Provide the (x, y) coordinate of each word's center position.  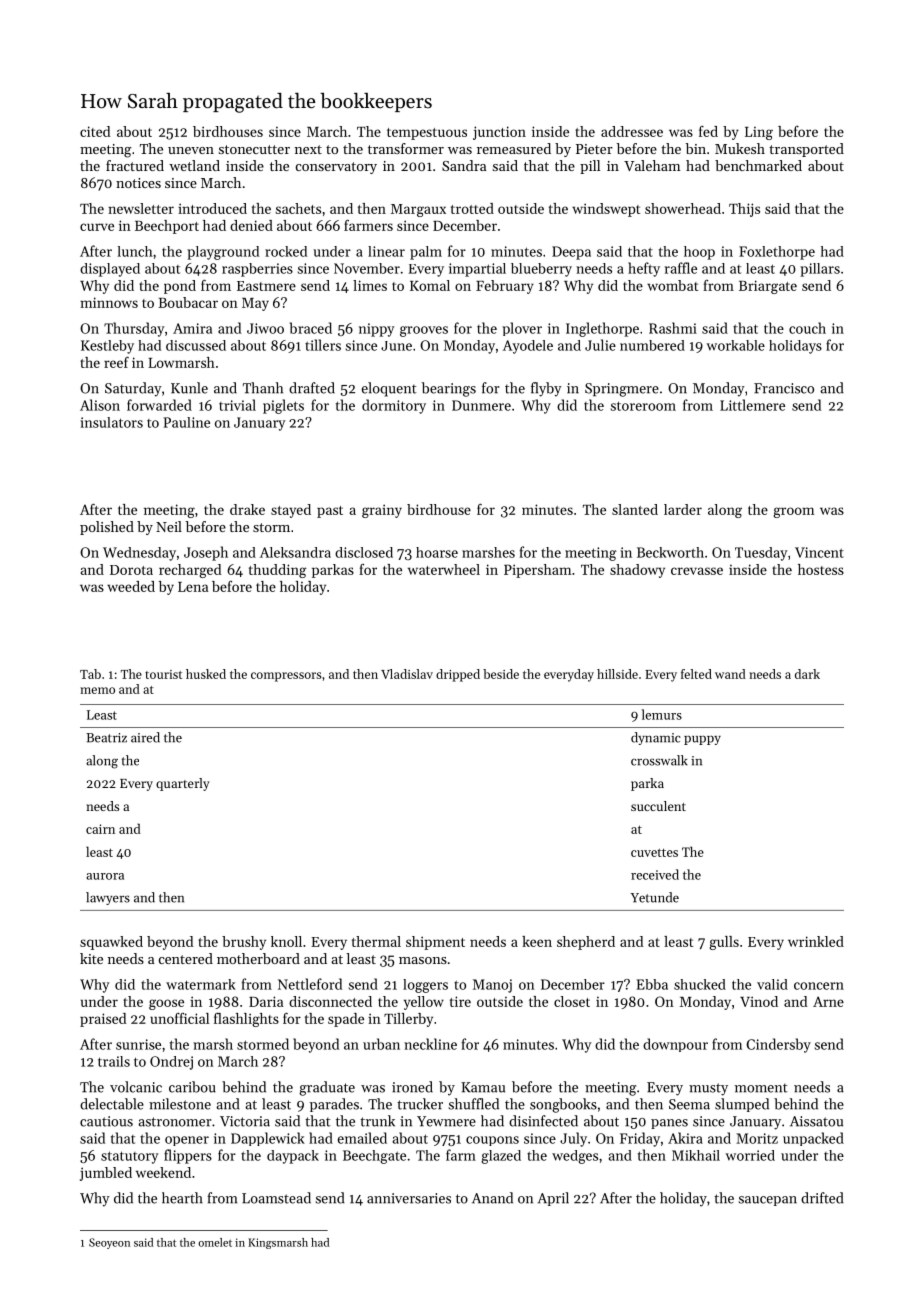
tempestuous (427, 134)
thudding (278, 571)
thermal (376, 941)
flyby (546, 389)
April (553, 1199)
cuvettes (654, 852)
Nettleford (310, 984)
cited (95, 131)
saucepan (768, 1201)
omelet (215, 1242)
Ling (759, 133)
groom (794, 512)
